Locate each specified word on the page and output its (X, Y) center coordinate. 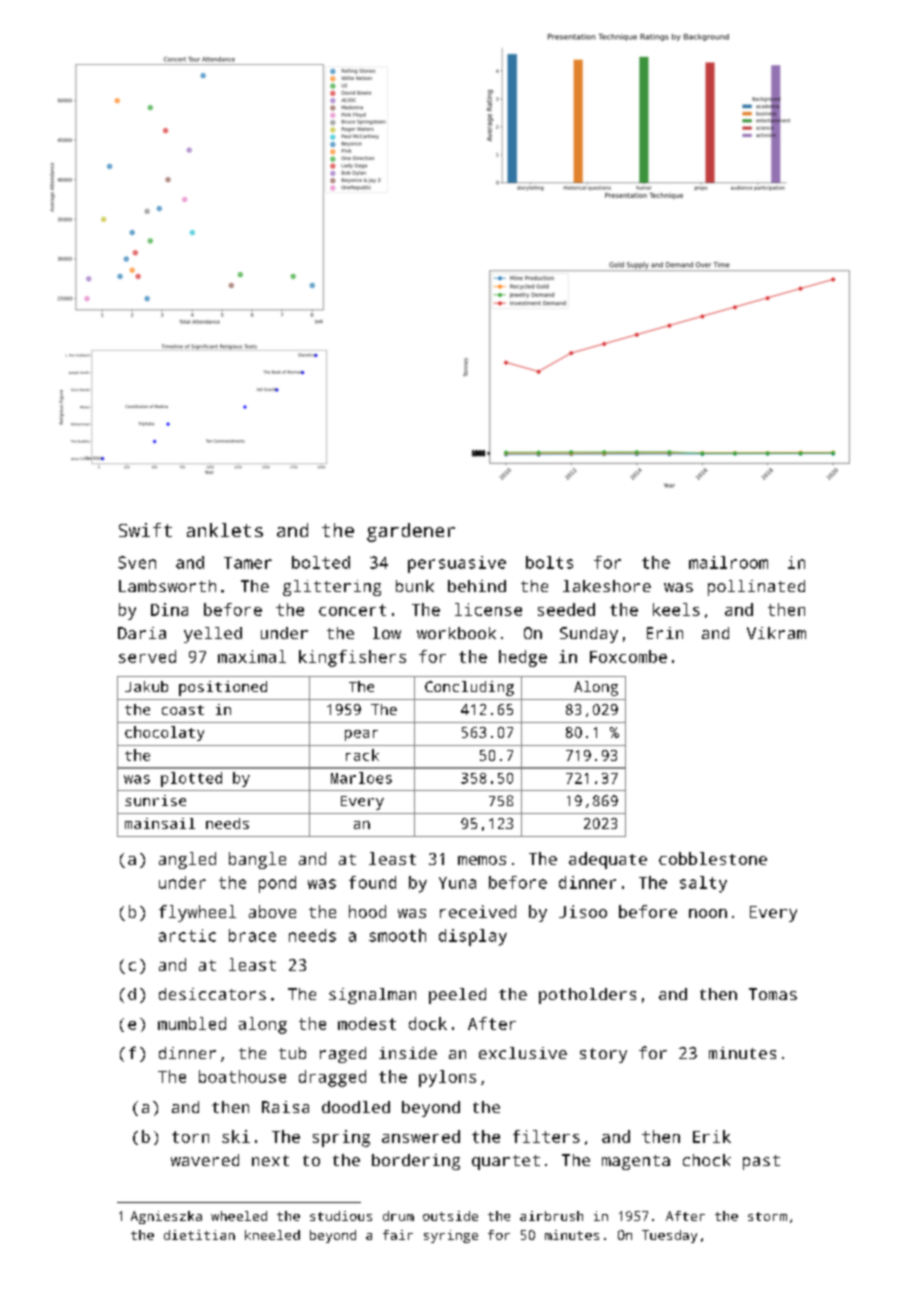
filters (546, 1136)
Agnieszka (166, 1217)
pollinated (756, 588)
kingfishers (352, 658)
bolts (549, 562)
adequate (608, 860)
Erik (712, 1136)
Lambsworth (167, 586)
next (270, 1160)
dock (428, 1023)
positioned (223, 688)
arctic (187, 935)
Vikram (776, 633)
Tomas (773, 994)
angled (187, 860)
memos (482, 860)
